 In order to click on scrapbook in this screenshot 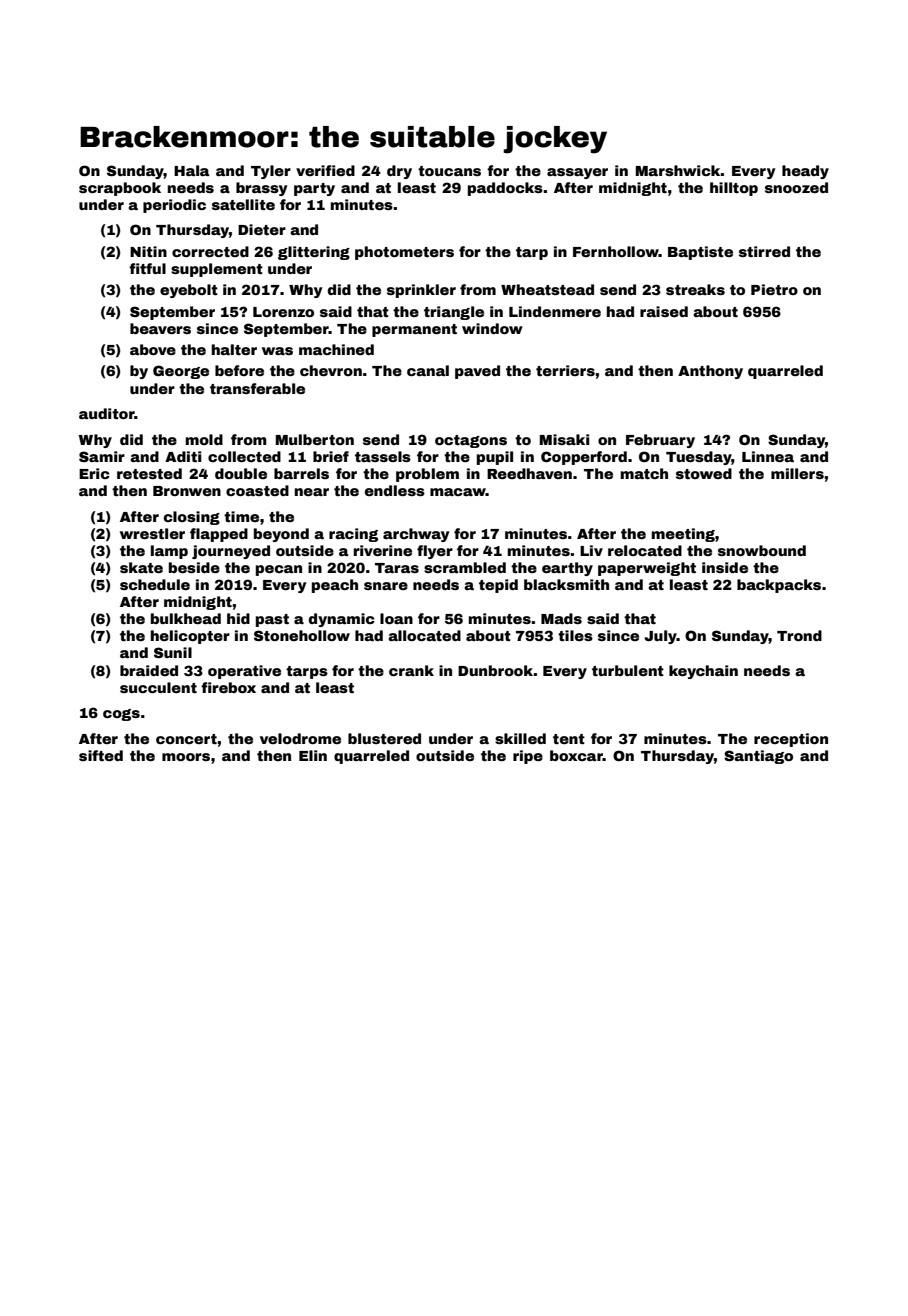, I will do `click(120, 189)`.
